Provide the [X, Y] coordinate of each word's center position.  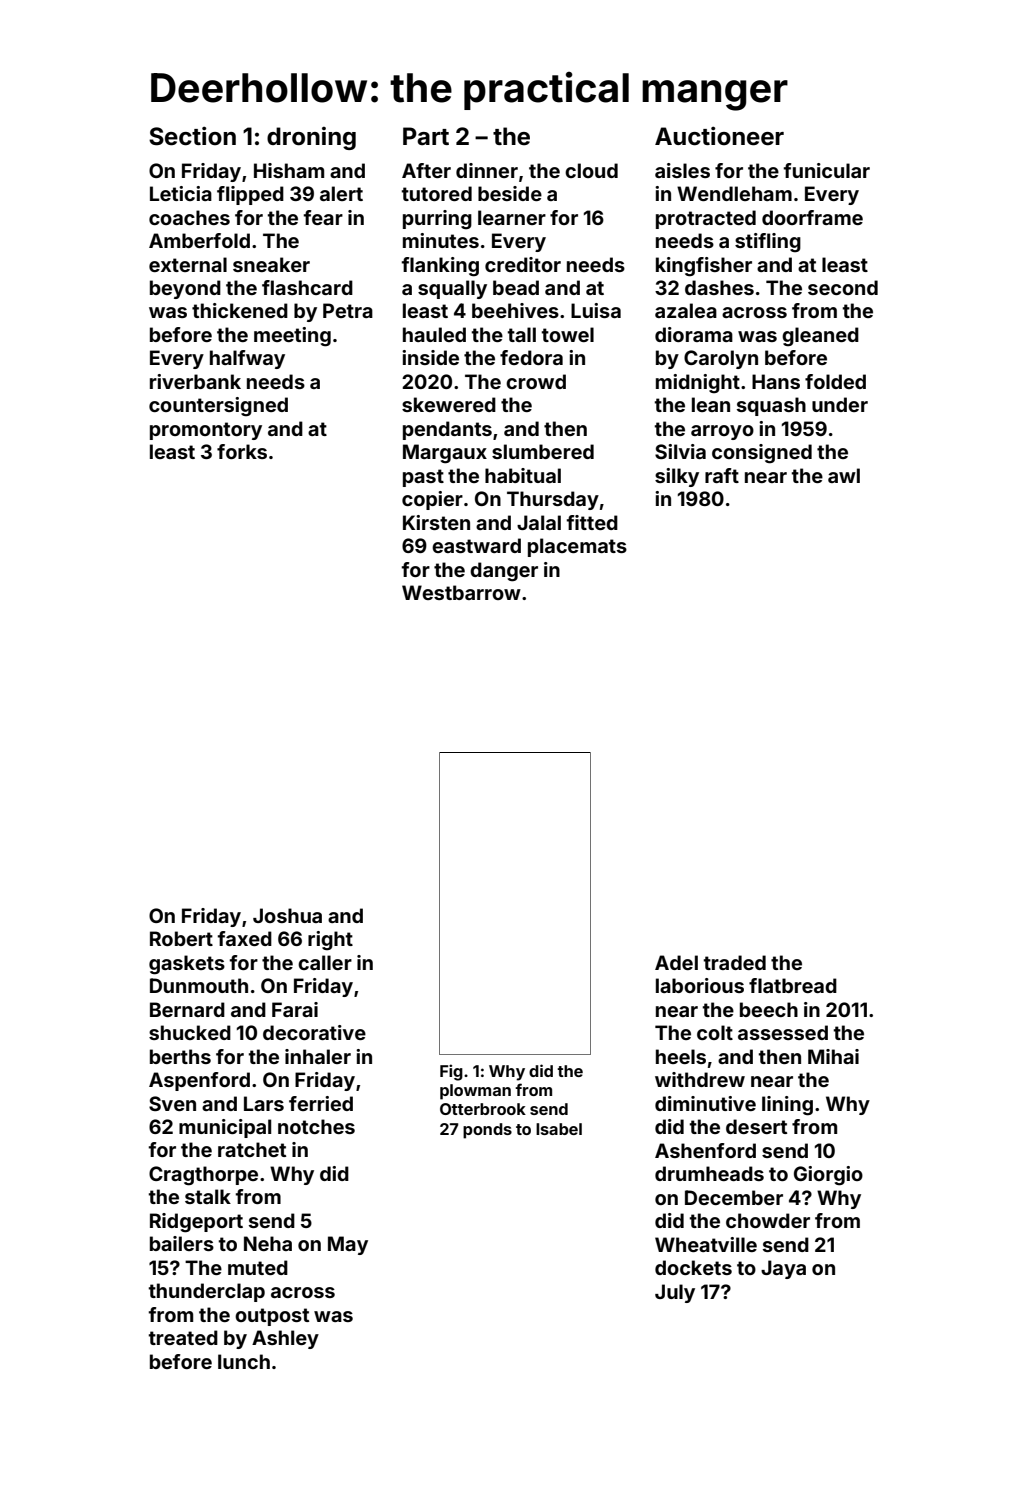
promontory [206, 431]
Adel [676, 962]
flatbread [793, 985]
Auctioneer [719, 136]
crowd [536, 381]
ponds [487, 1131]
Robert [181, 938]
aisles [682, 170]
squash [771, 406]
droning [311, 138]
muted [258, 1267]
